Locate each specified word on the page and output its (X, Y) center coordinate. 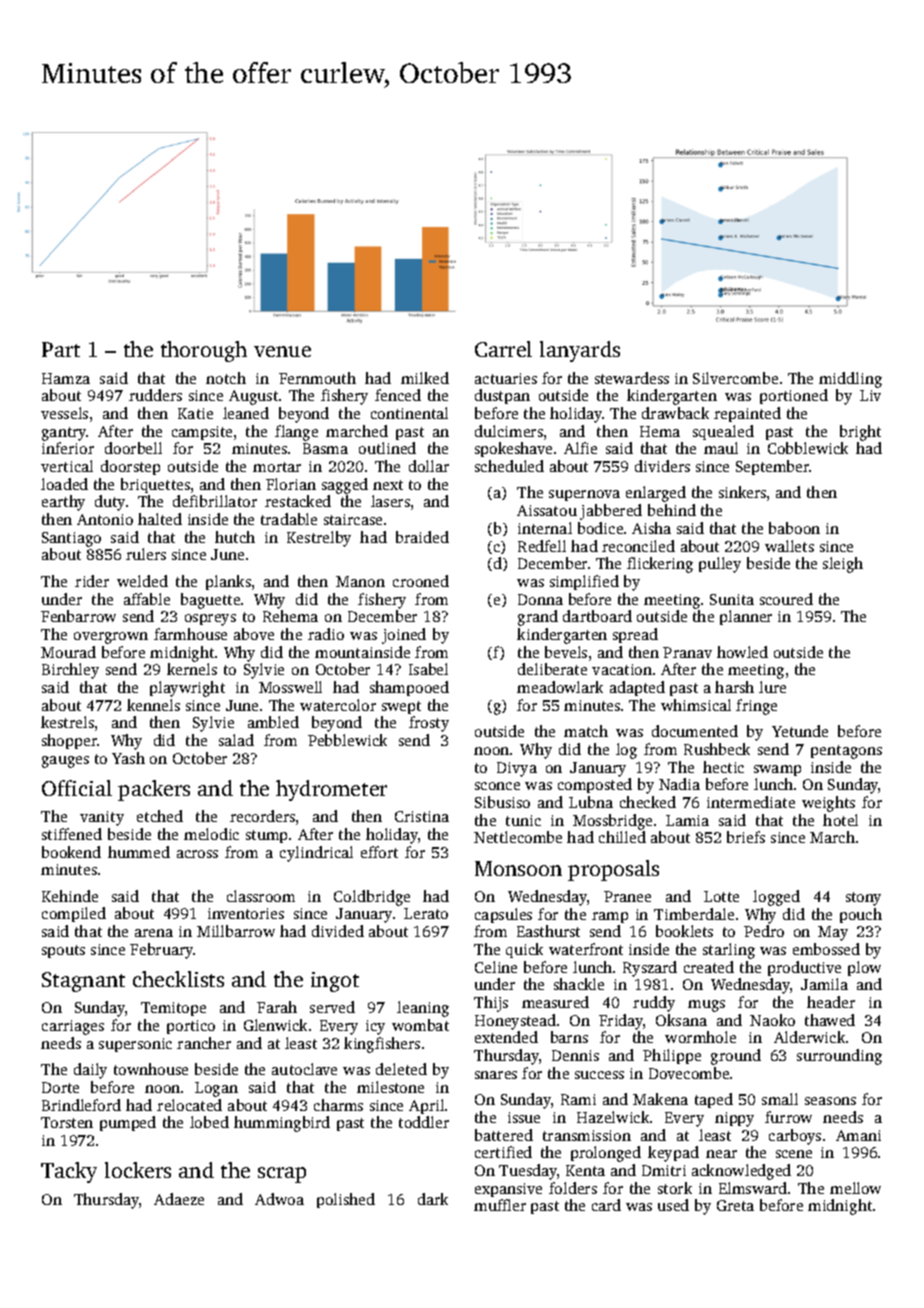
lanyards (580, 351)
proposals (613, 870)
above (254, 634)
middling (850, 380)
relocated (189, 1105)
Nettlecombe (518, 837)
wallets (789, 546)
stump (266, 836)
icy (375, 1027)
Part (61, 349)
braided (422, 537)
